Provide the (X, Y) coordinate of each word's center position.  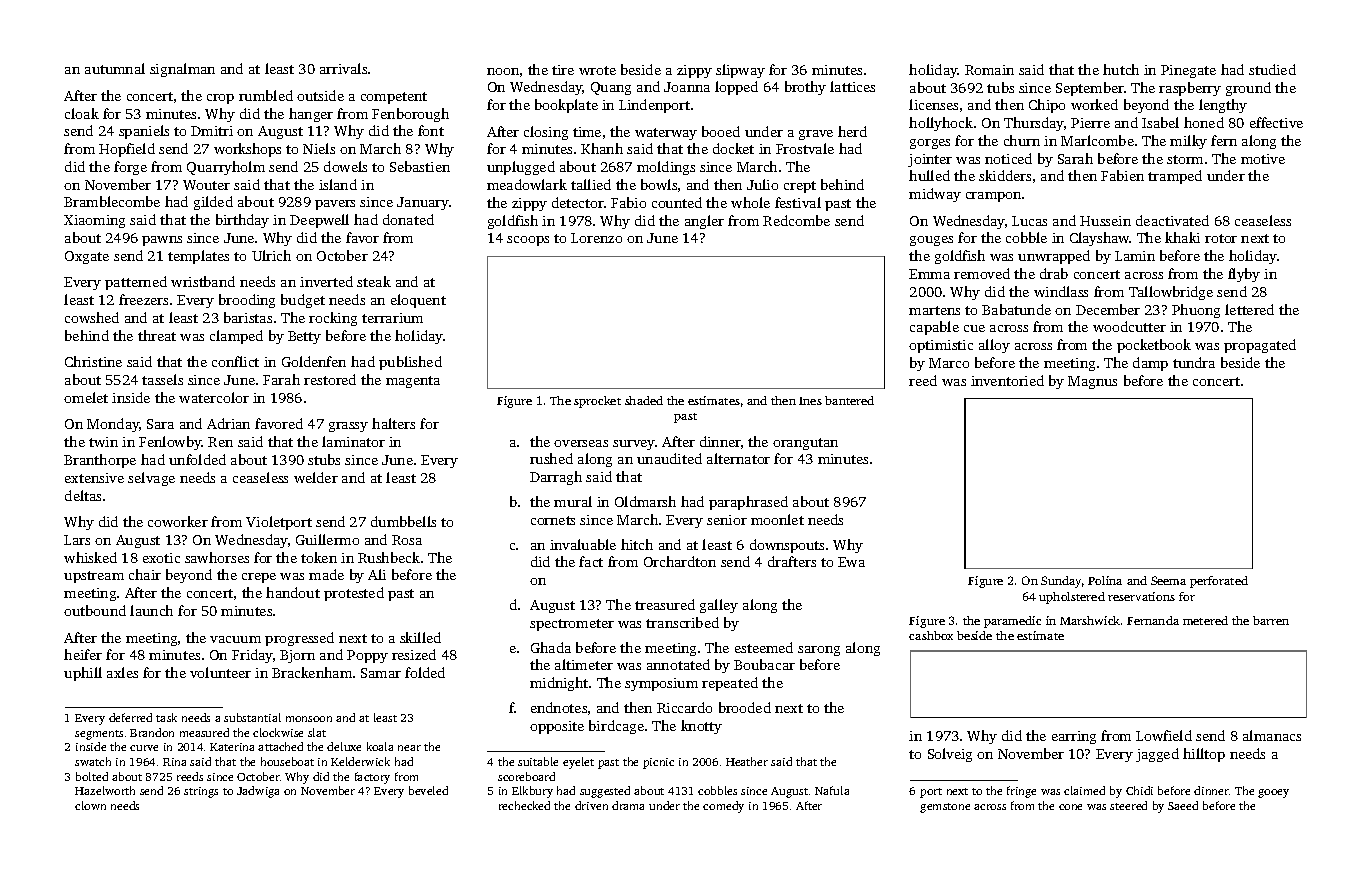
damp (1150, 364)
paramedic (1012, 622)
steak (374, 281)
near (409, 748)
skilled (420, 637)
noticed (1008, 158)
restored (330, 379)
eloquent (418, 301)
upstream (94, 577)
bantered (849, 400)
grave (816, 135)
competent (394, 98)
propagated (1260, 346)
